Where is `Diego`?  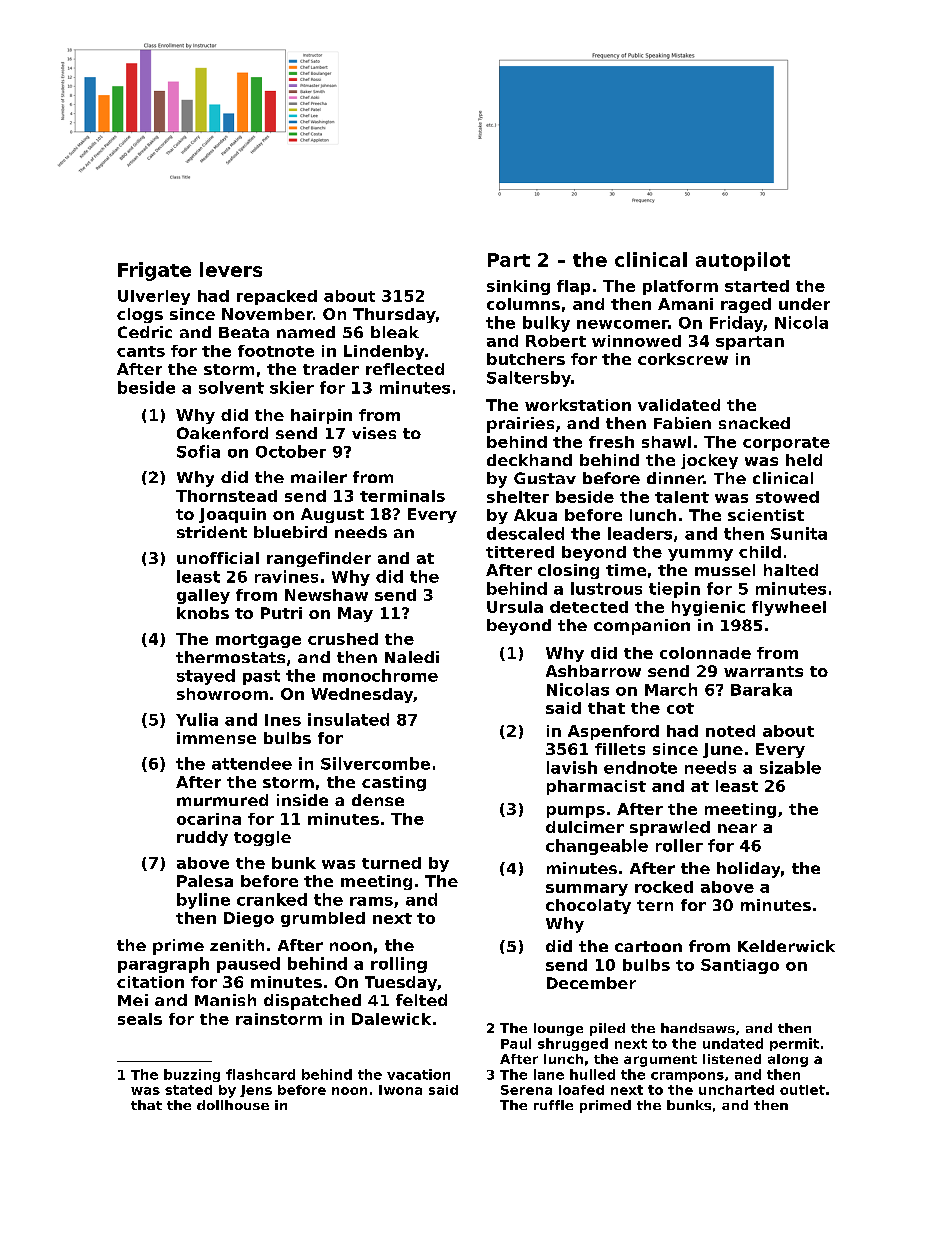 Diego is located at coordinates (249, 919).
